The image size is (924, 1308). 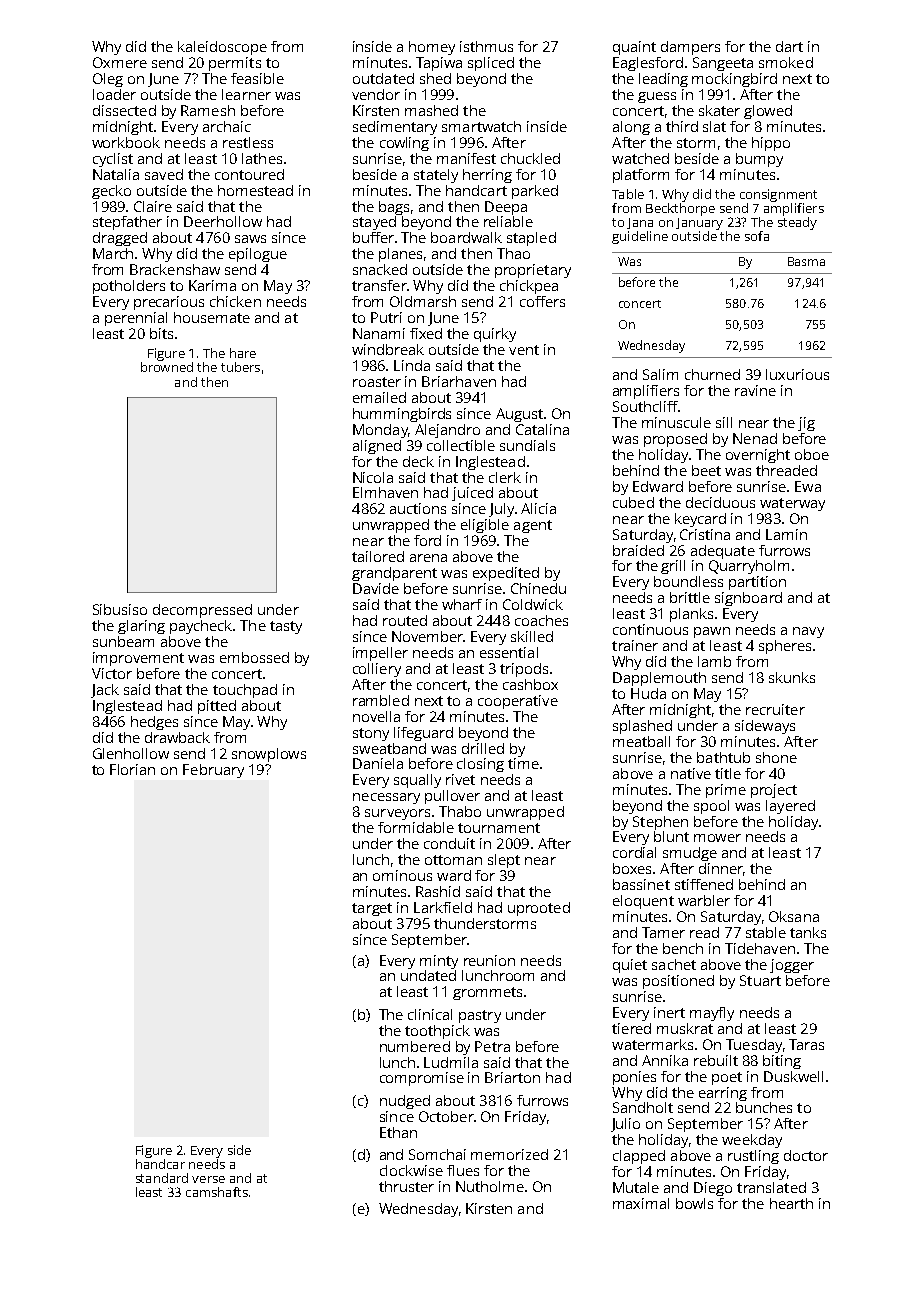 I want to click on January, so click(x=699, y=224).
